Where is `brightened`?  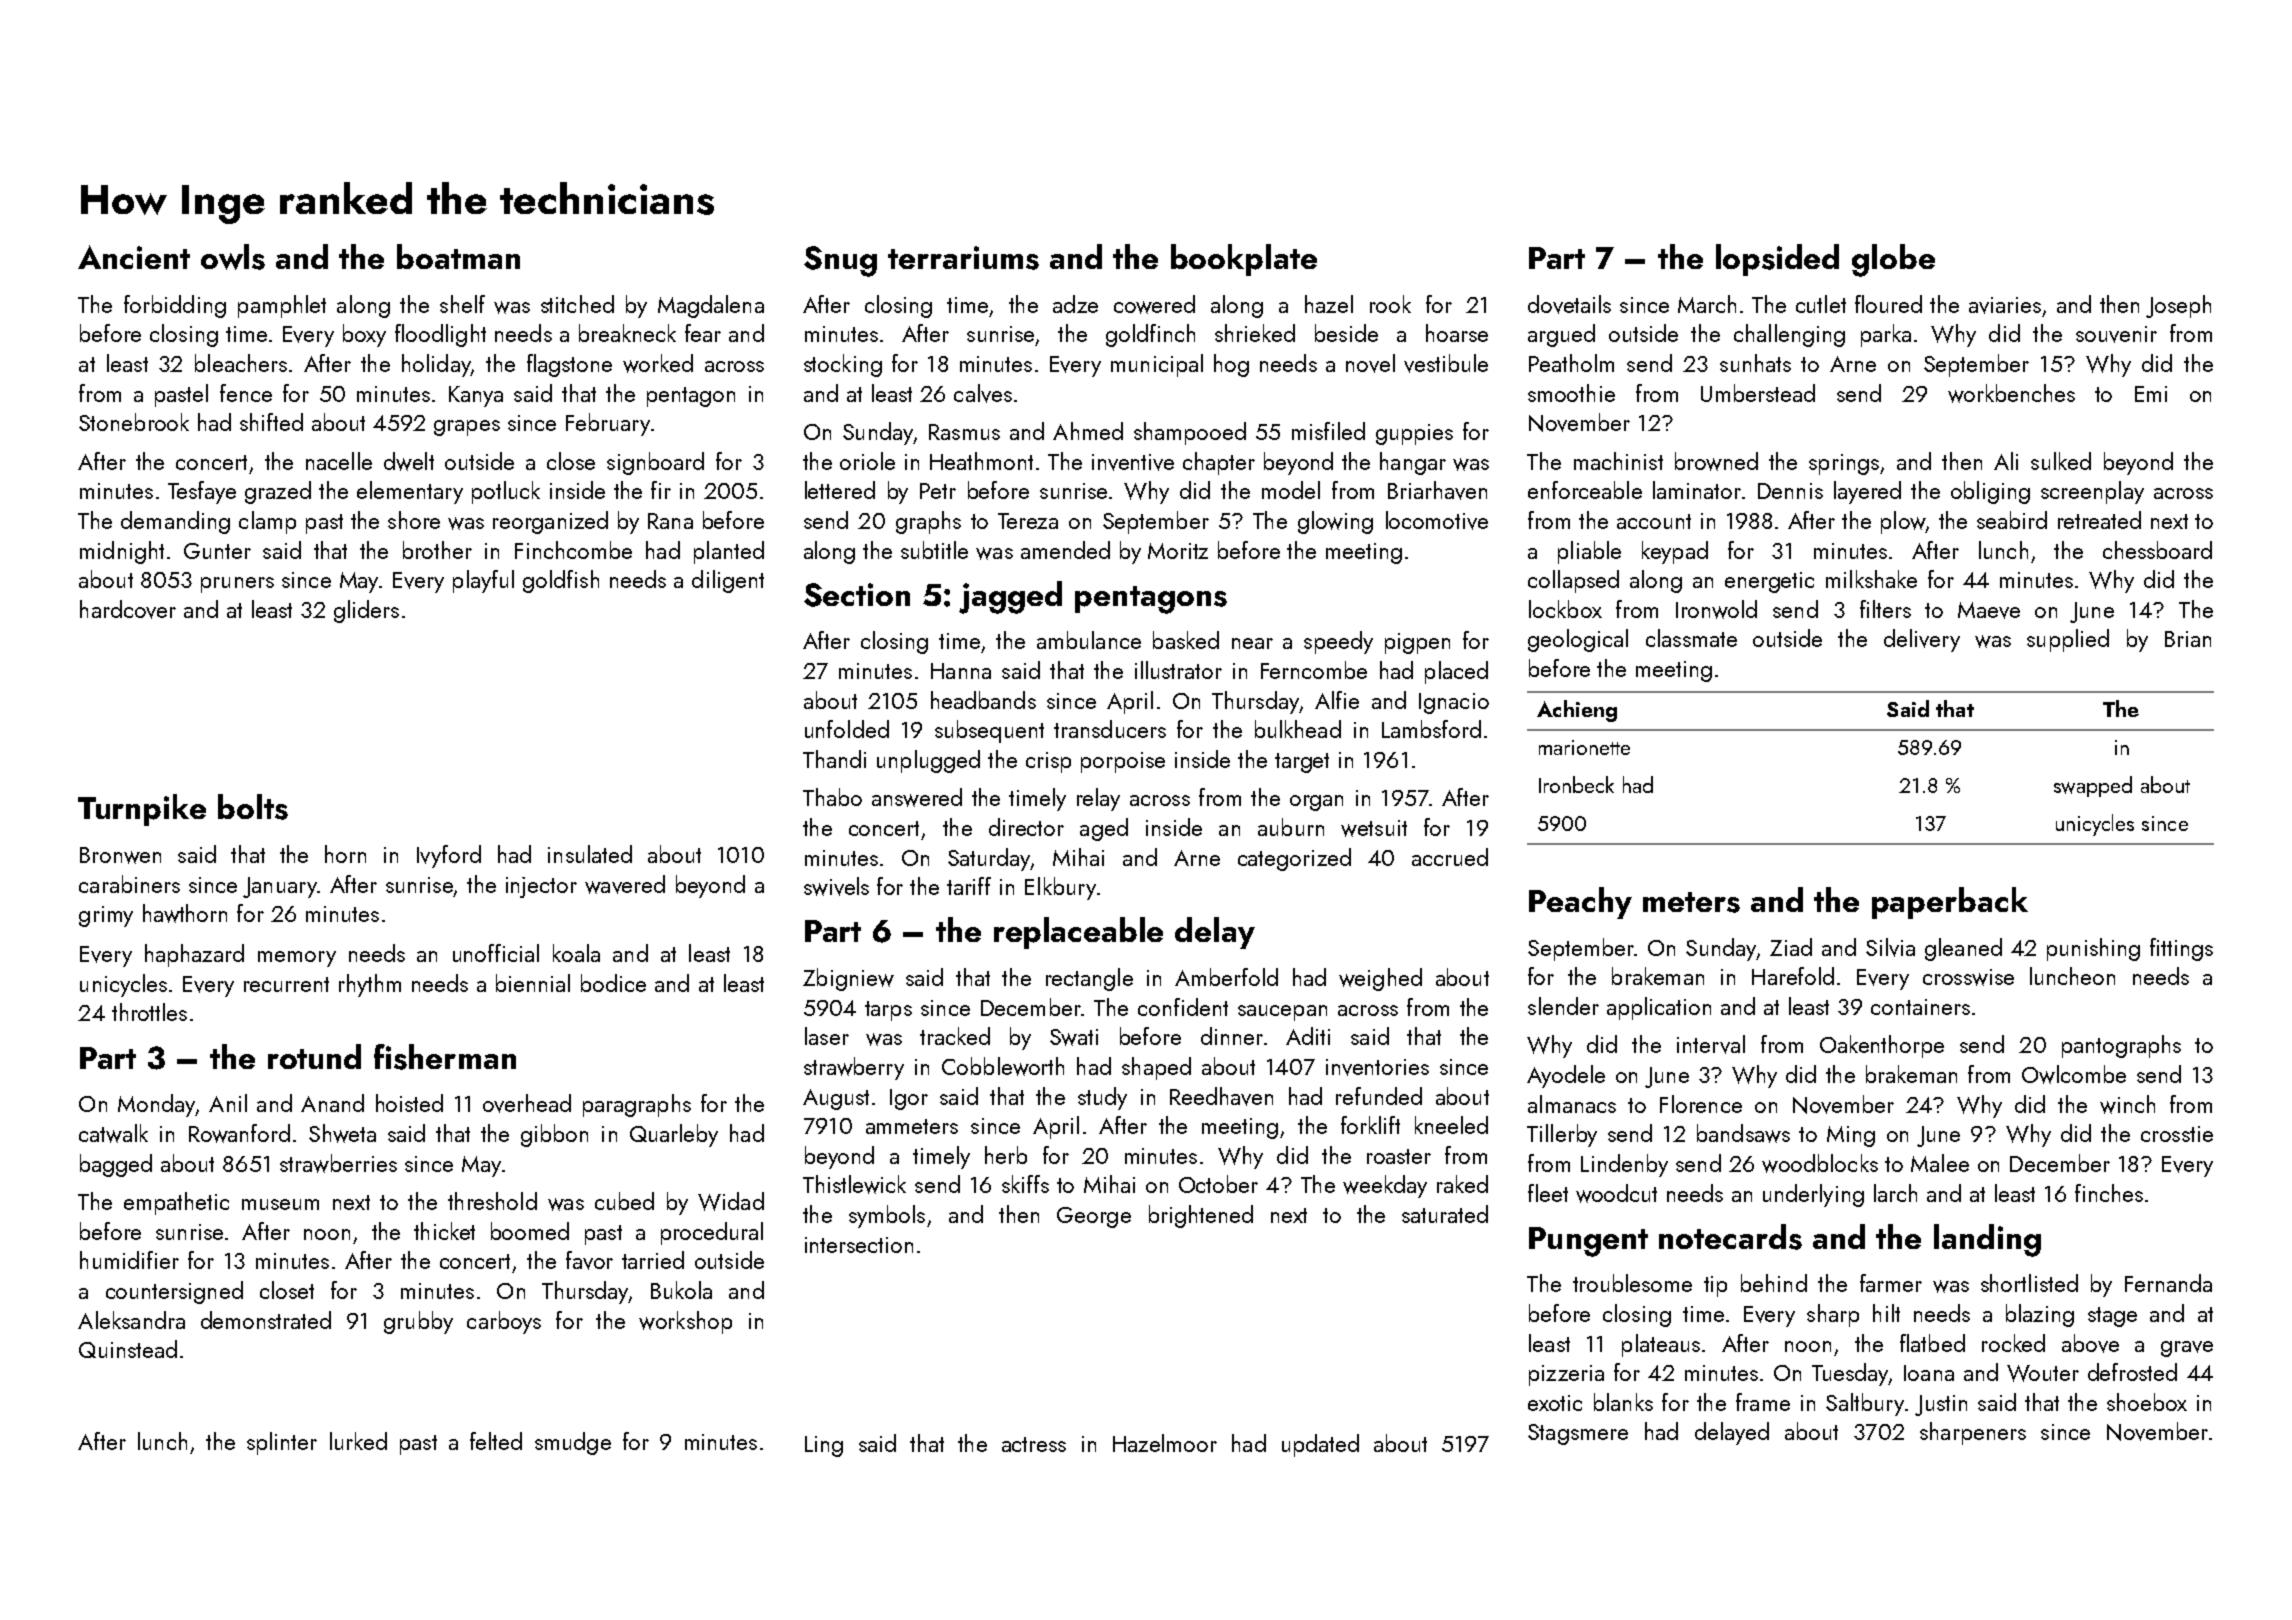
brightened is located at coordinates (1201, 1216).
